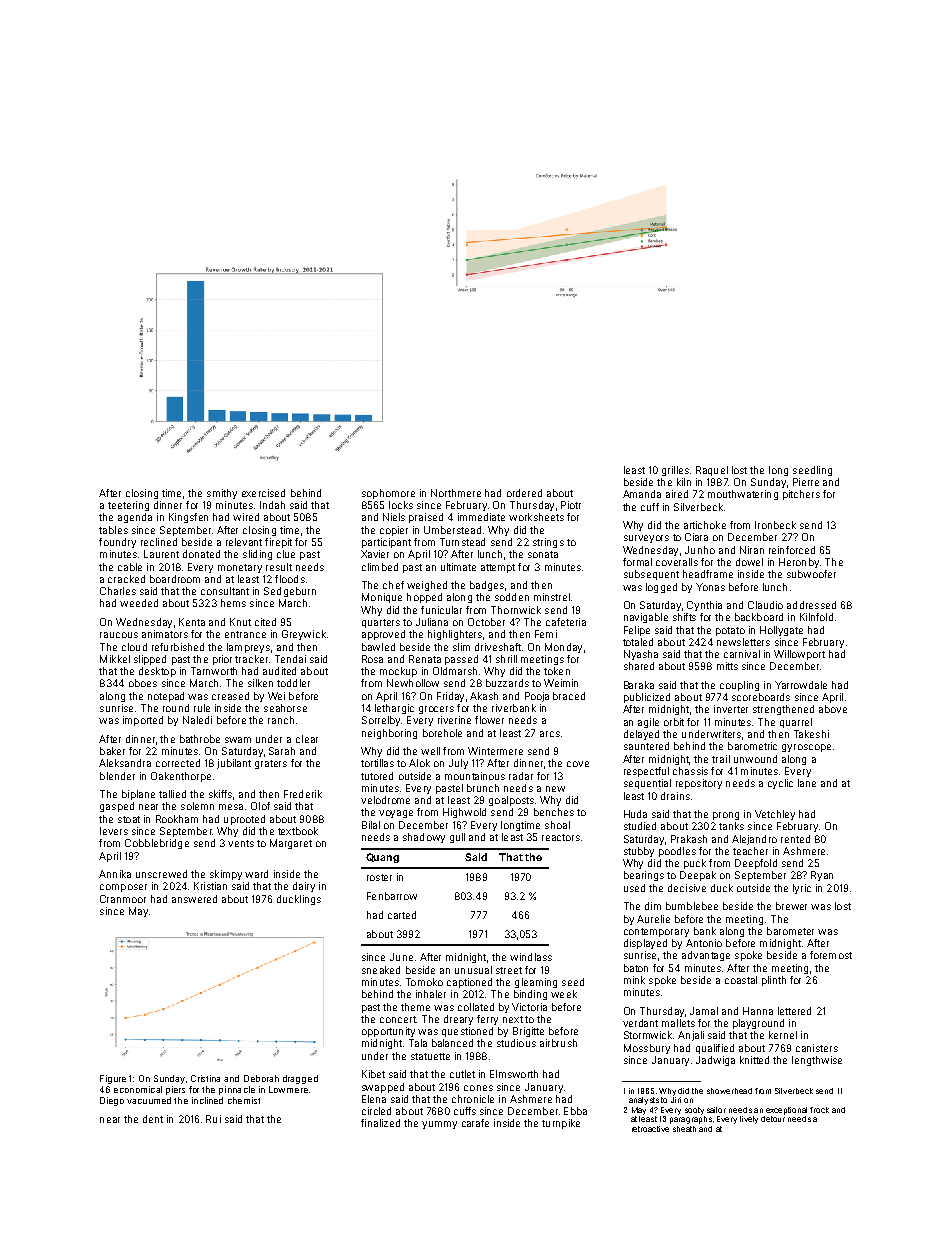  Describe the element at coordinates (678, 1023) in the page. I see `mallets` at that location.
